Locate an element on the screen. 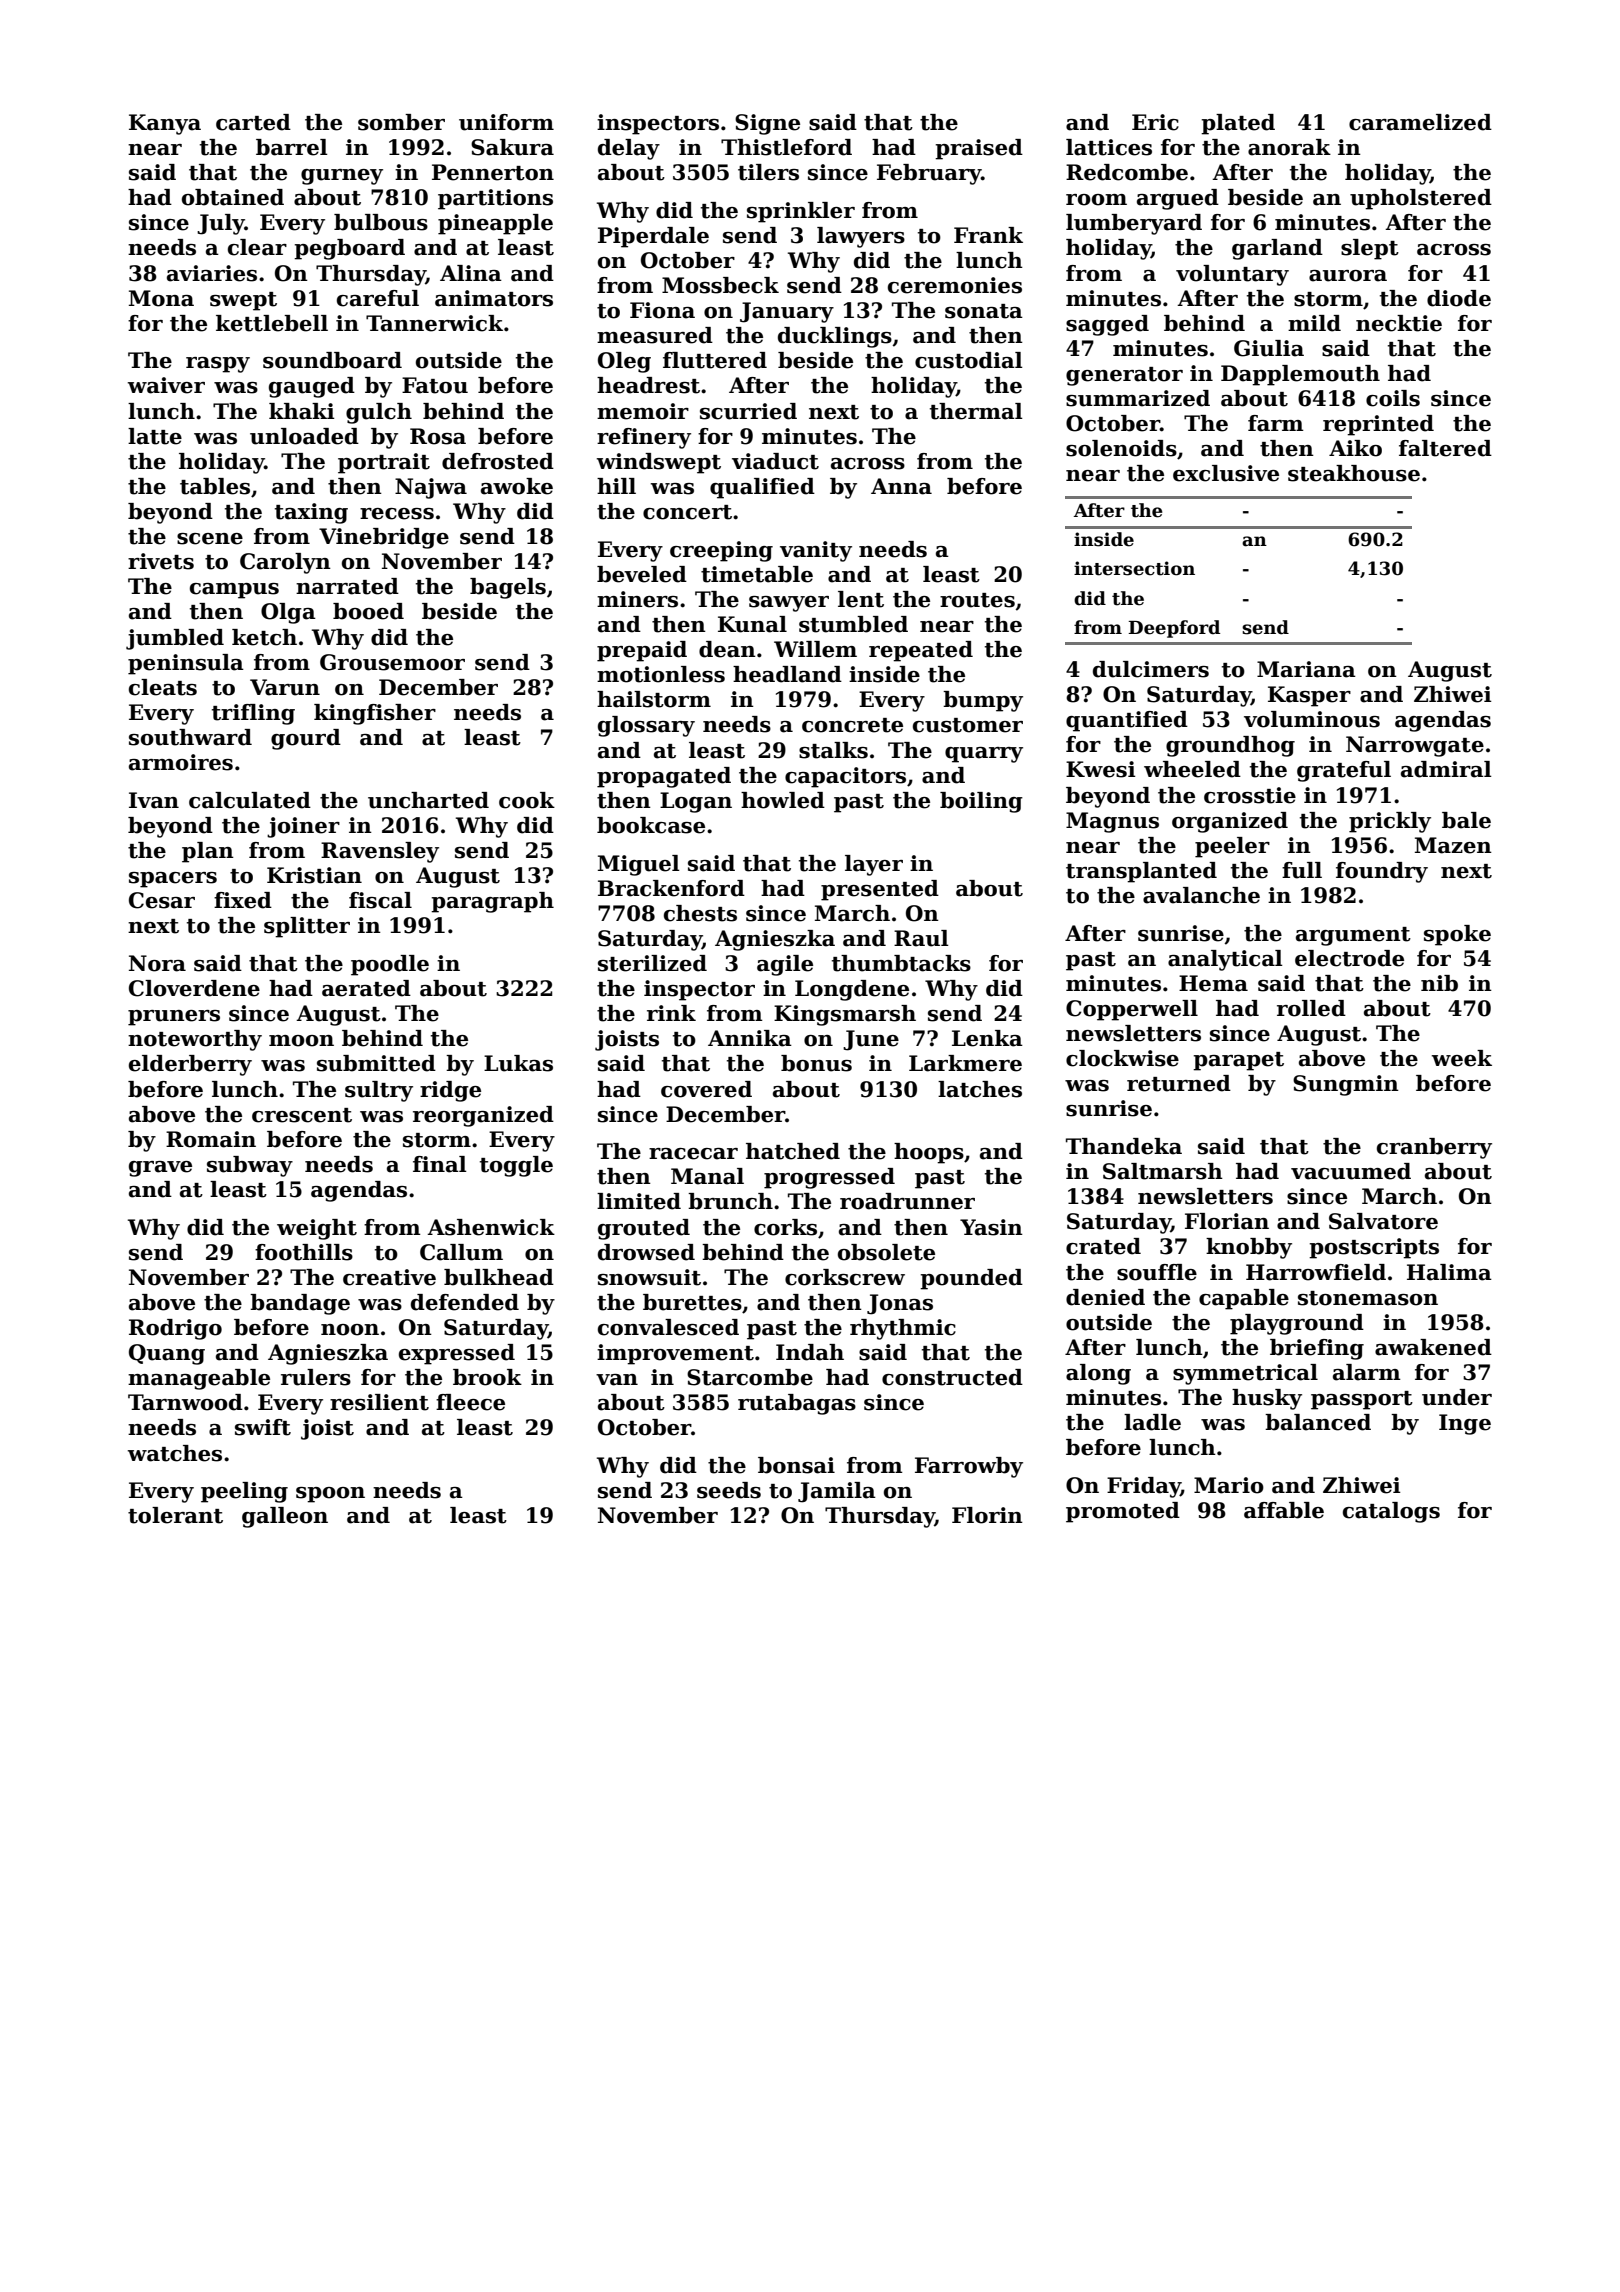  crescent is located at coordinates (302, 1115).
